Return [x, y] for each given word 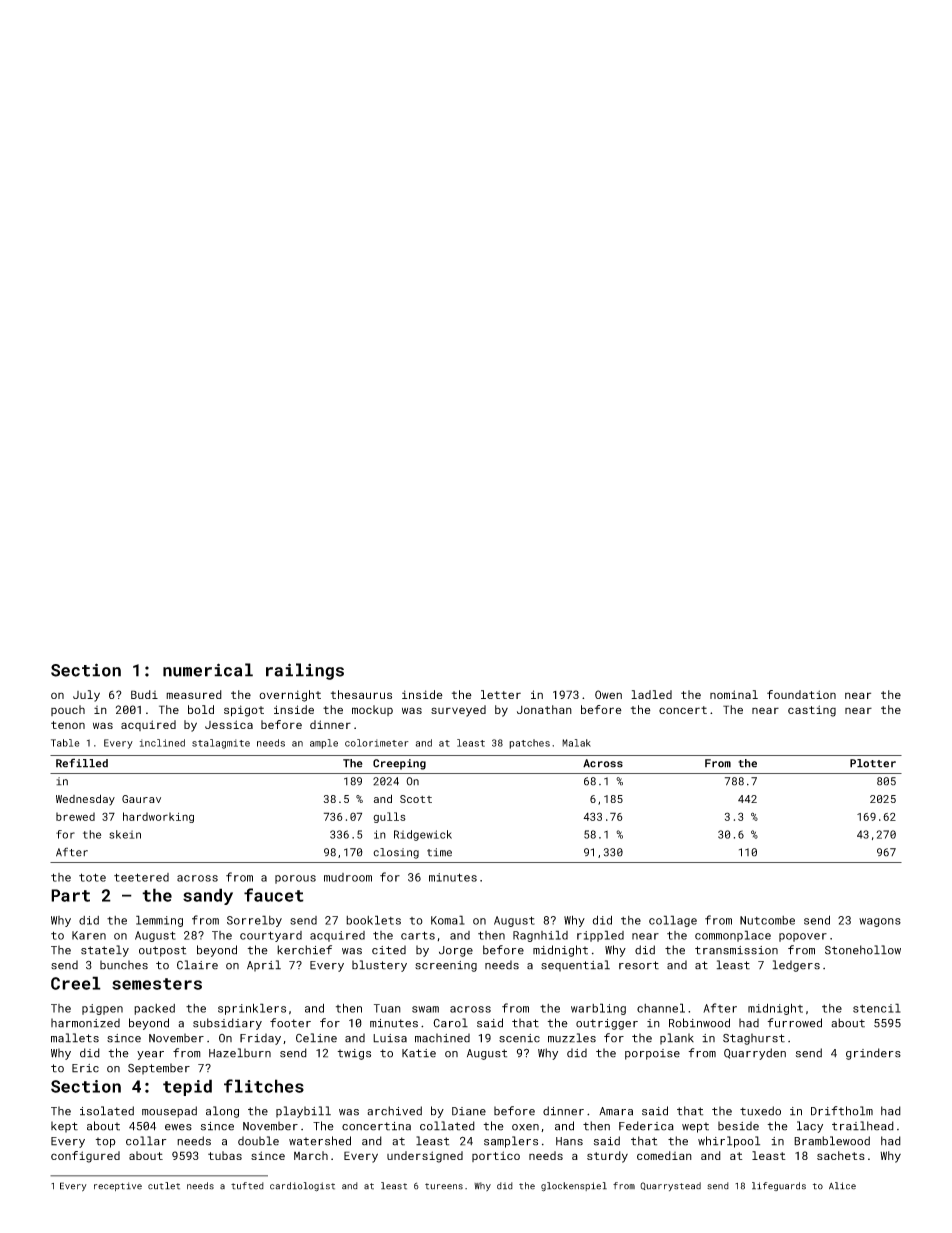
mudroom [348, 877]
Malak [576, 743]
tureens [444, 1186]
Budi [144, 694]
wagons [880, 922]
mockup [372, 710]
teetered [141, 877]
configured [85, 1157]
